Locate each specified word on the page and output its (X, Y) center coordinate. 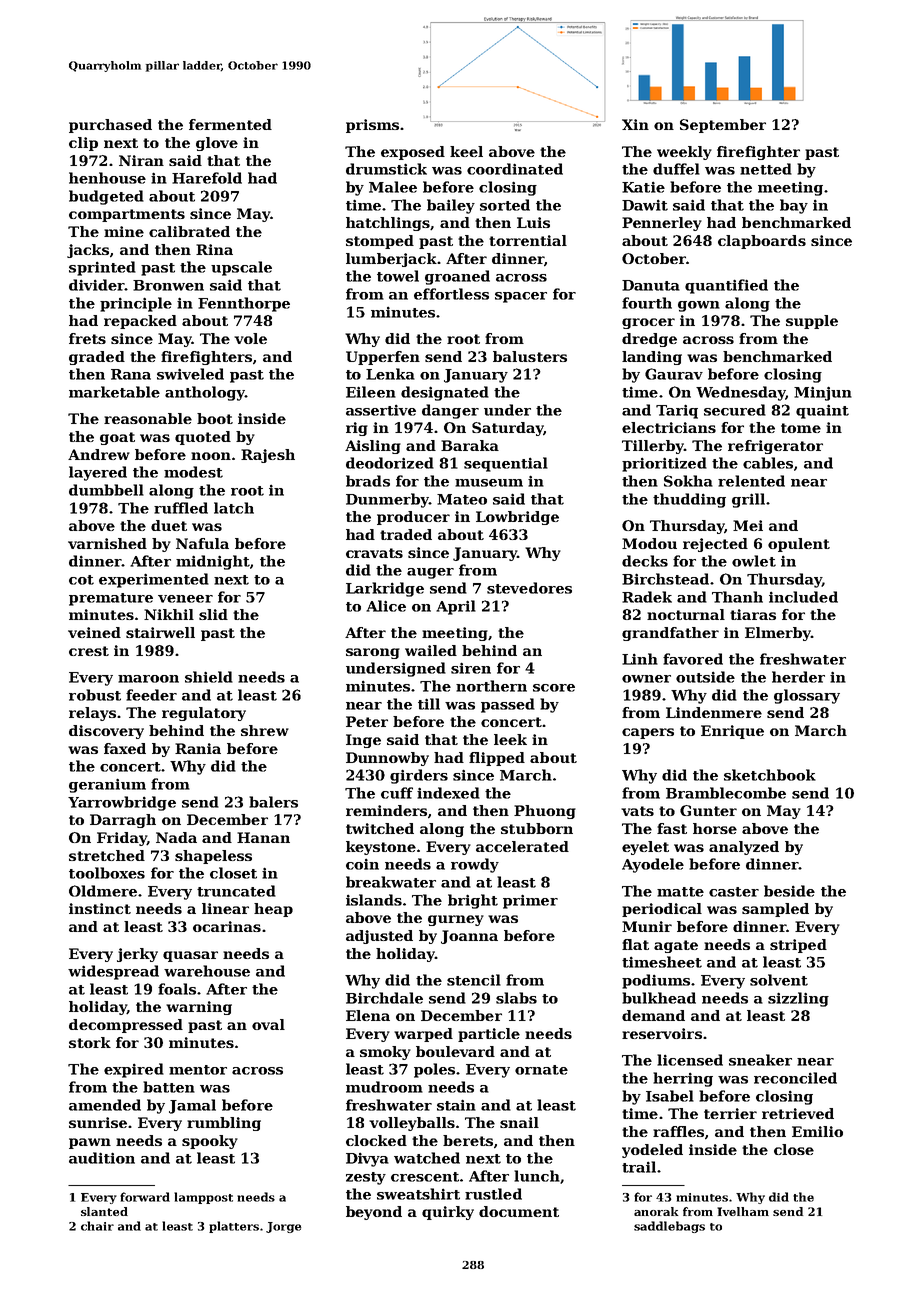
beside (789, 891)
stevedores (529, 588)
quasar (190, 956)
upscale (241, 268)
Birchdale (384, 998)
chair (97, 1226)
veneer (185, 599)
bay (794, 206)
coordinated (515, 169)
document (519, 1211)
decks (645, 561)
